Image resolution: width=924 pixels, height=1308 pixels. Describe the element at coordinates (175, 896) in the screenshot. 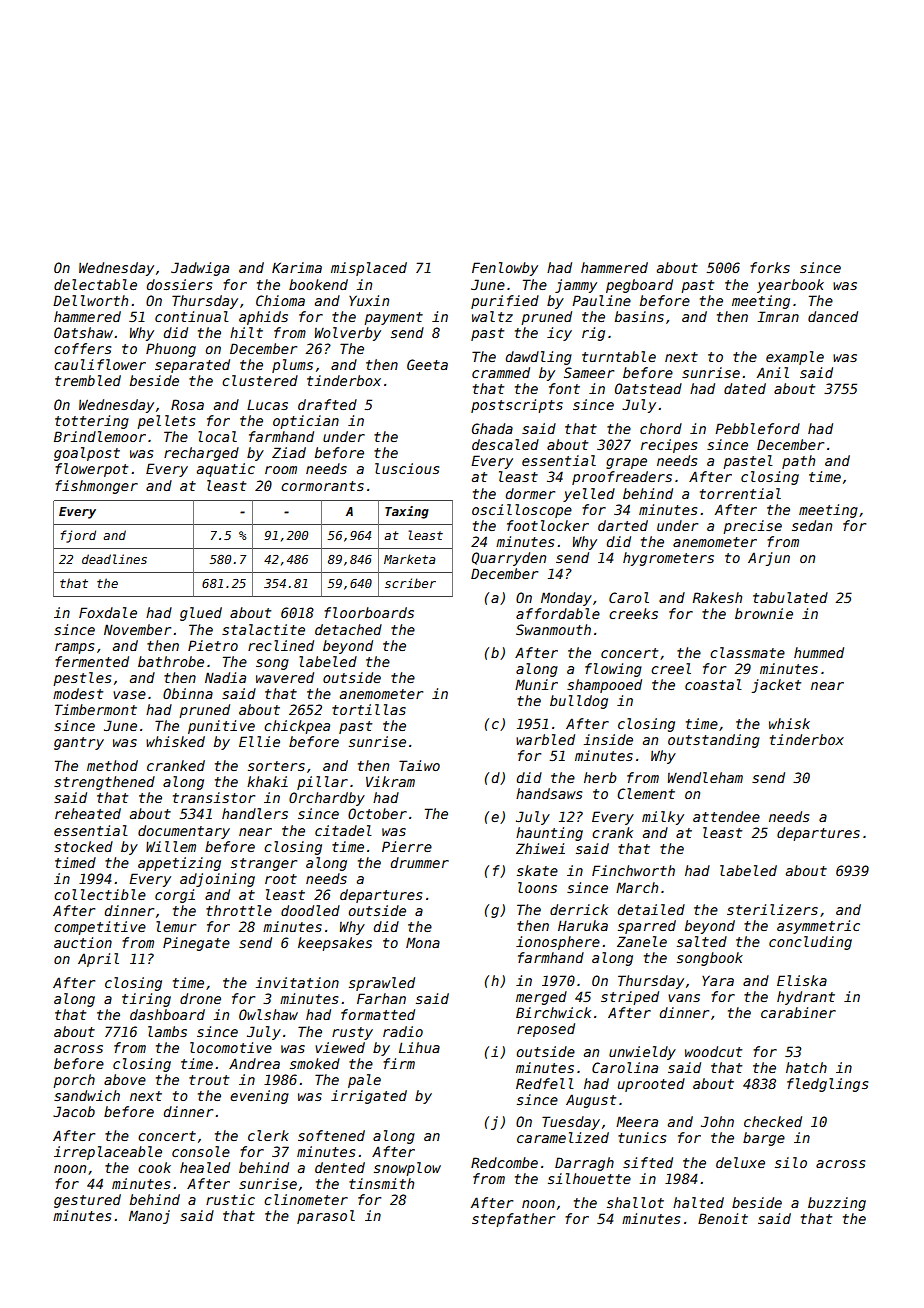

I see `corgi` at that location.
